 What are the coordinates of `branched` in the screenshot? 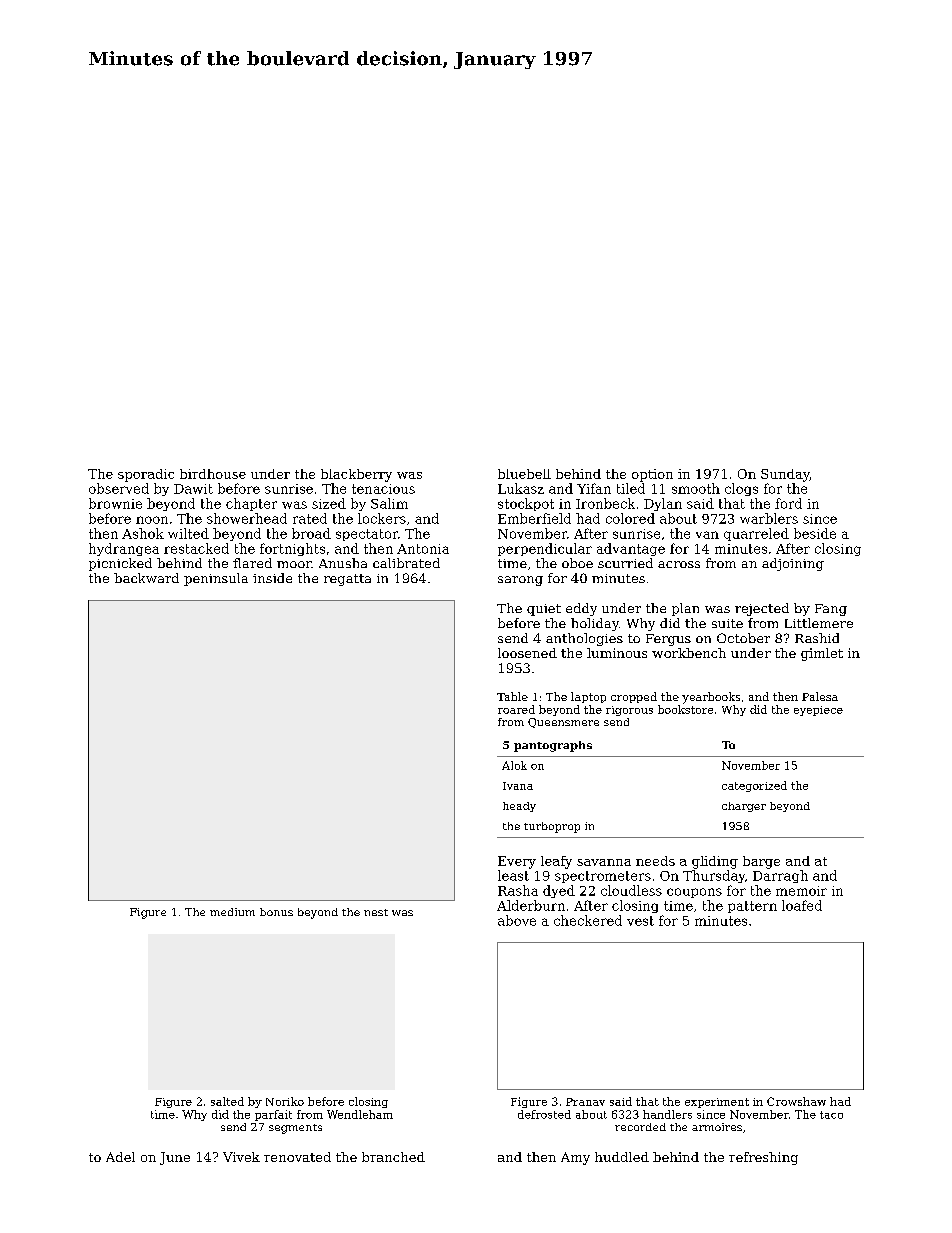 It's located at (393, 1157).
